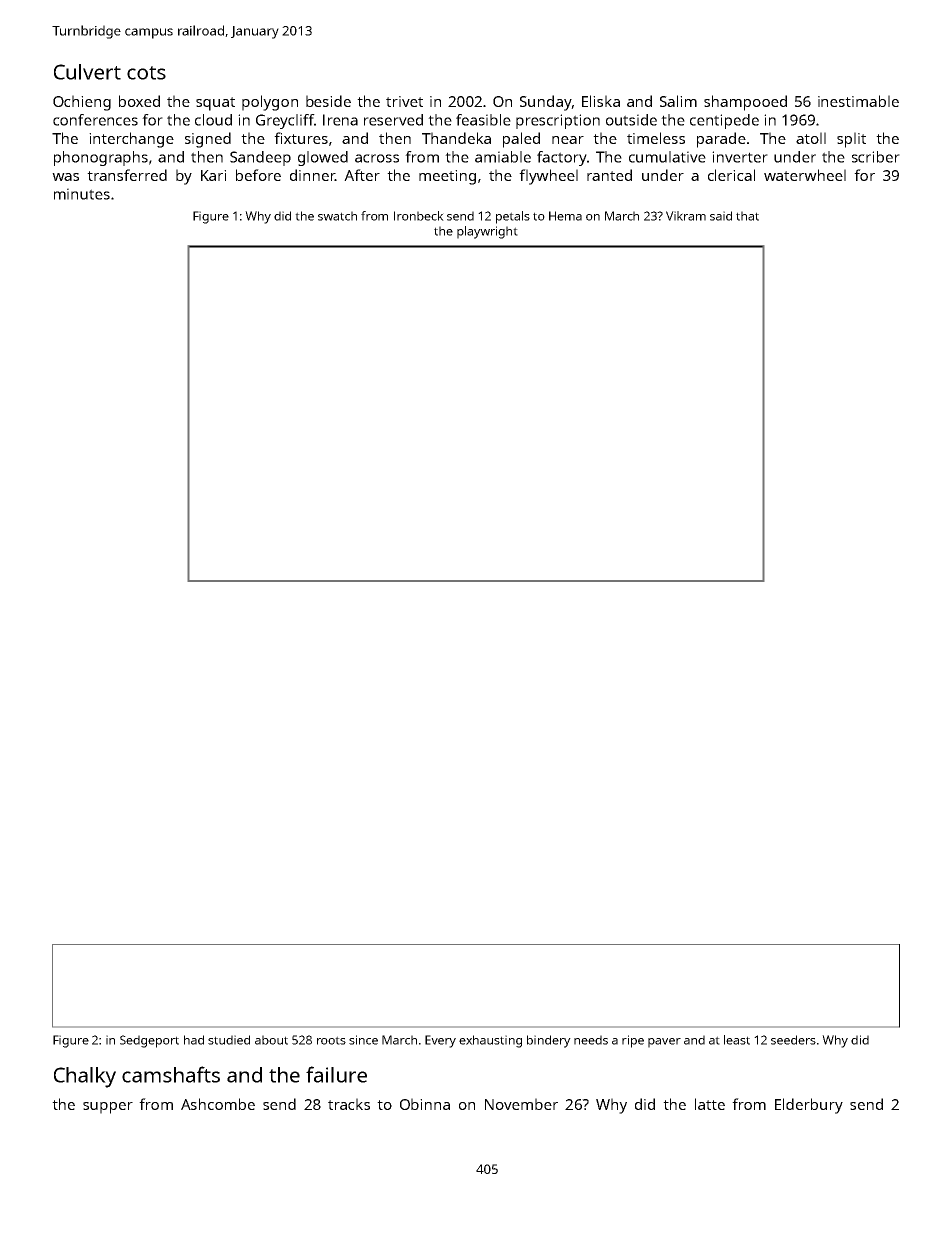 This screenshot has height=1233, width=952. Describe the element at coordinates (686, 216) in the screenshot. I see `Vikram` at that location.
